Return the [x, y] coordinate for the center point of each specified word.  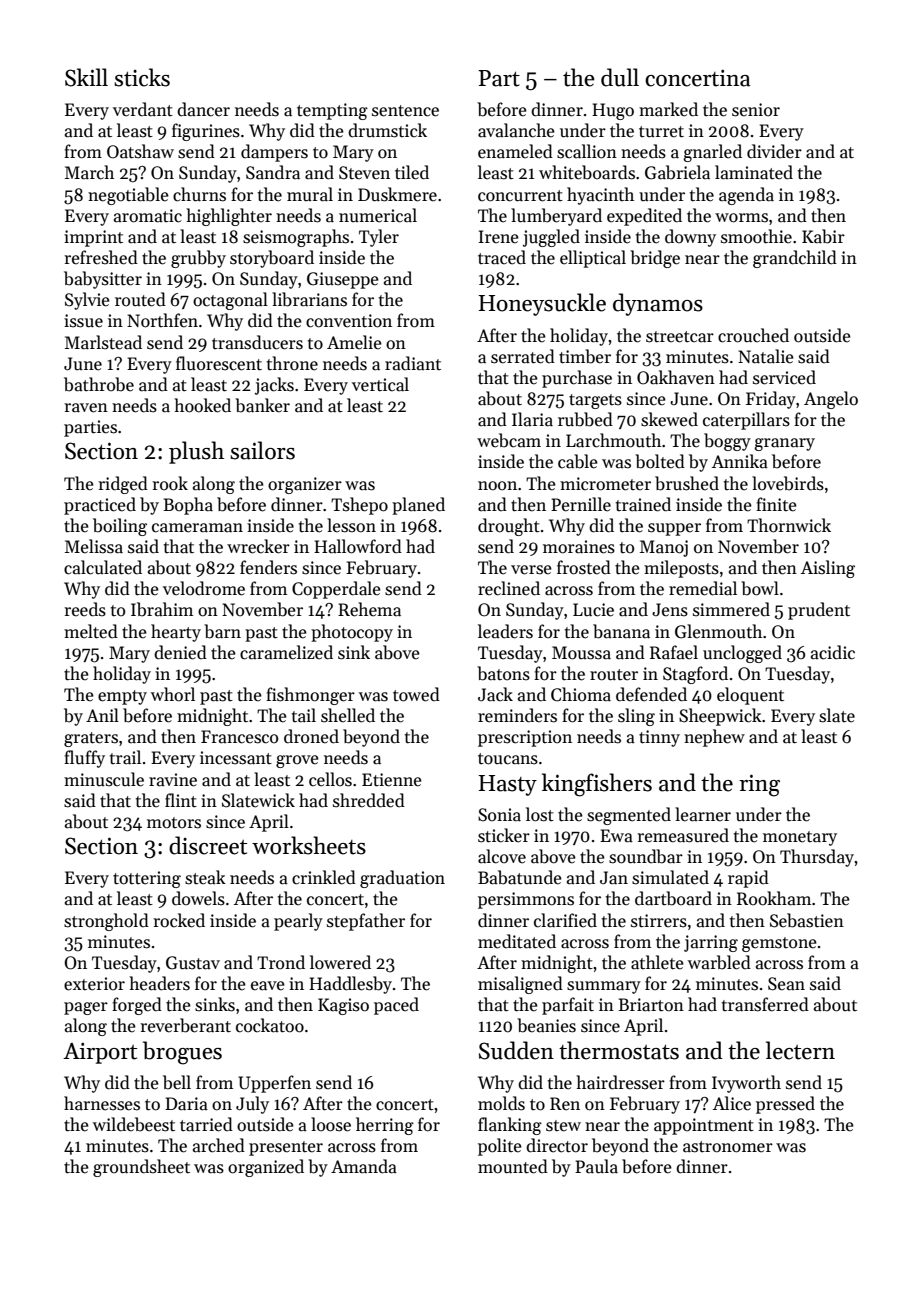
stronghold [106, 922]
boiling [120, 527]
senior [756, 110]
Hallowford [358, 546]
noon [497, 486]
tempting [332, 111]
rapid [748, 879]
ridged [123, 485]
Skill [86, 77]
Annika [740, 461]
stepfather [366, 922]
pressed [785, 1105]
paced [396, 1006]
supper [674, 529]
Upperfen [274, 1084]
